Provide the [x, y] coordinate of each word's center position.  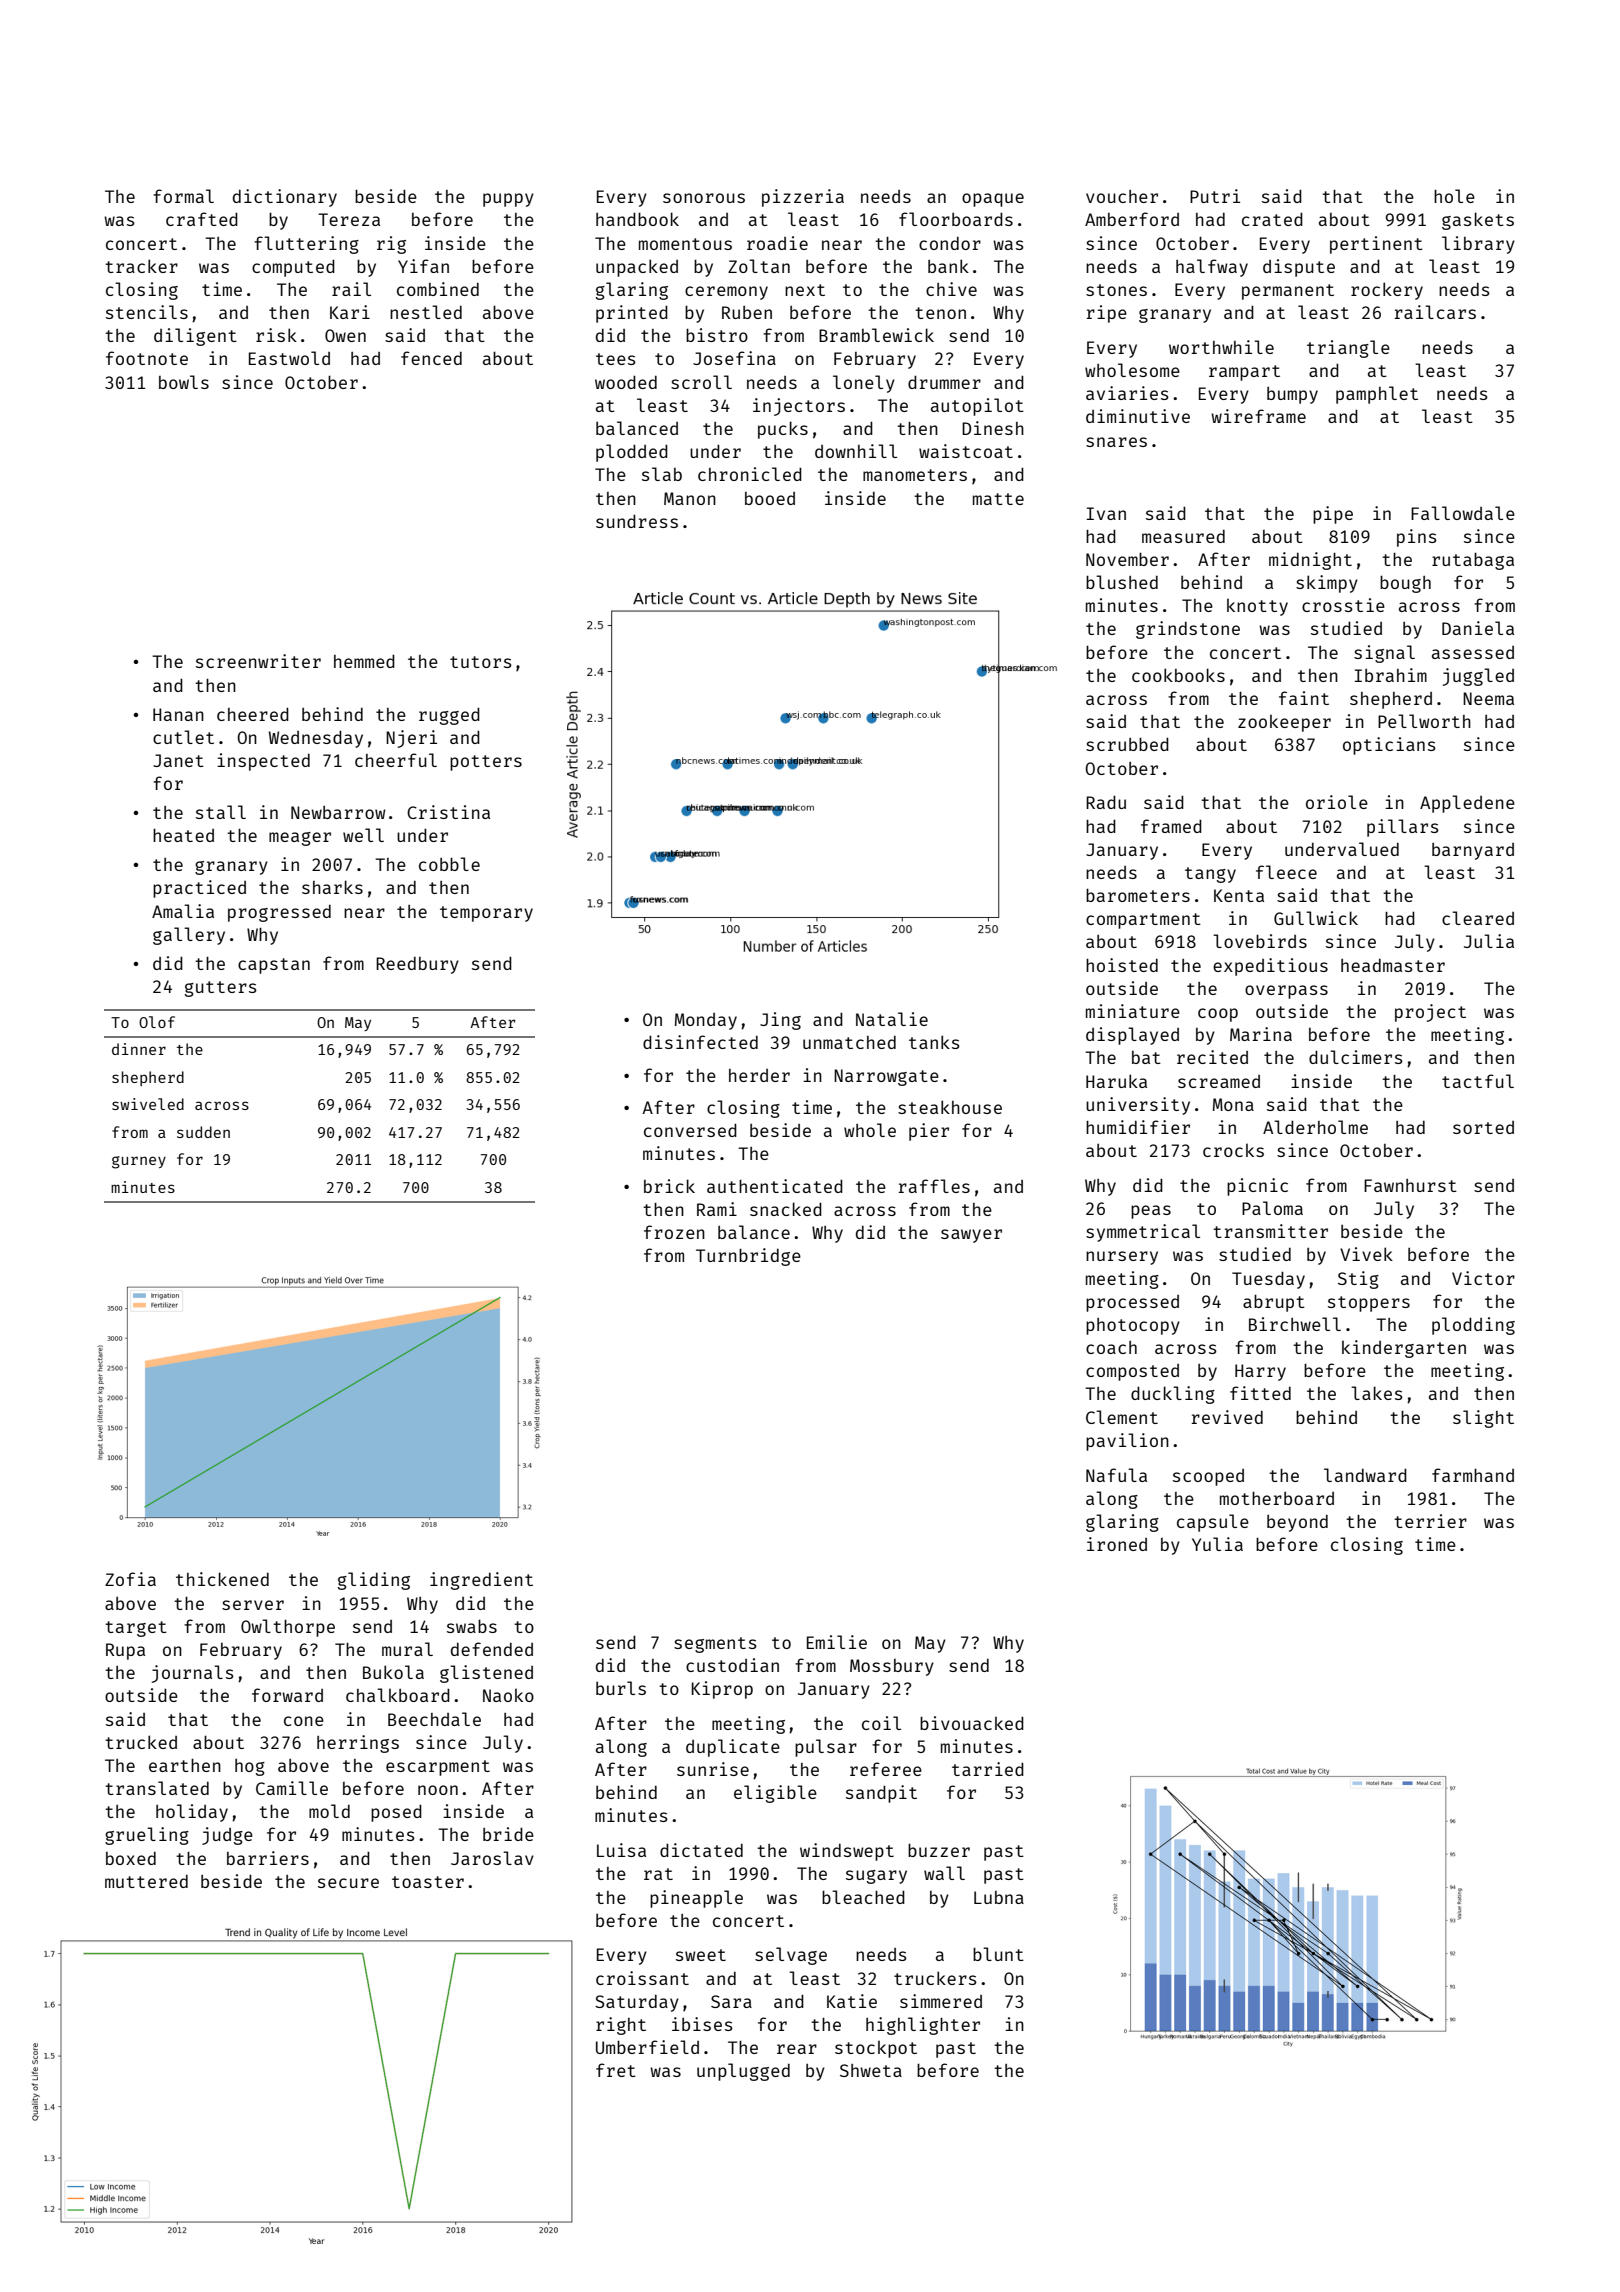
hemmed [364, 661]
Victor [1483, 1278]
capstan [274, 966]
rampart [1244, 373]
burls [621, 1688]
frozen [674, 1232]
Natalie [892, 1019]
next [805, 290]
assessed [1473, 652]
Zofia [130, 1579]
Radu [1106, 802]
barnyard [1473, 851]
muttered [146, 1881]
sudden [203, 1132]
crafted [202, 219]
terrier [1430, 1521]
